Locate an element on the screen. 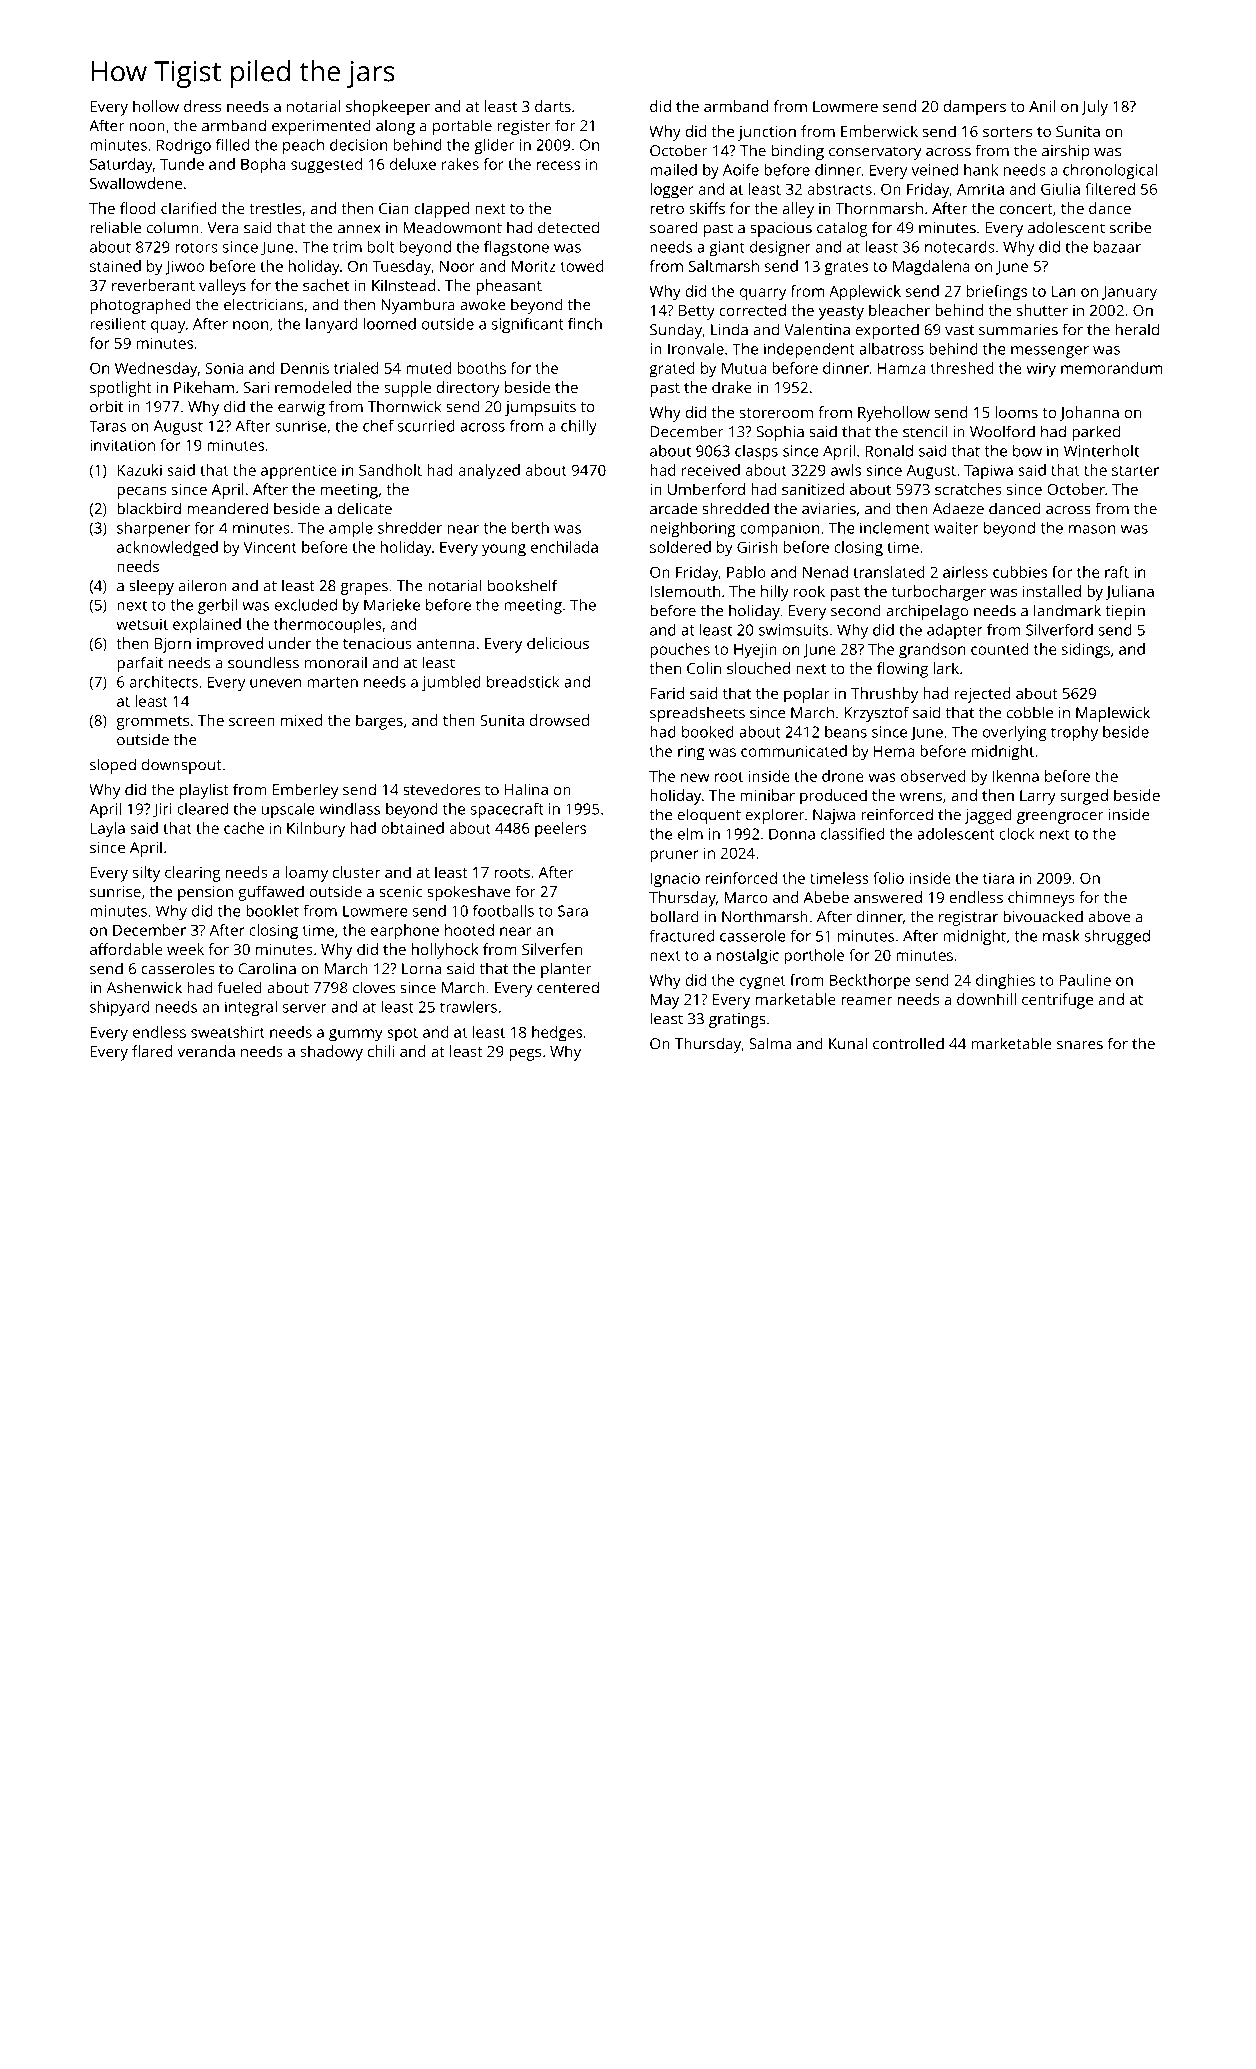  clock is located at coordinates (1017, 834).
